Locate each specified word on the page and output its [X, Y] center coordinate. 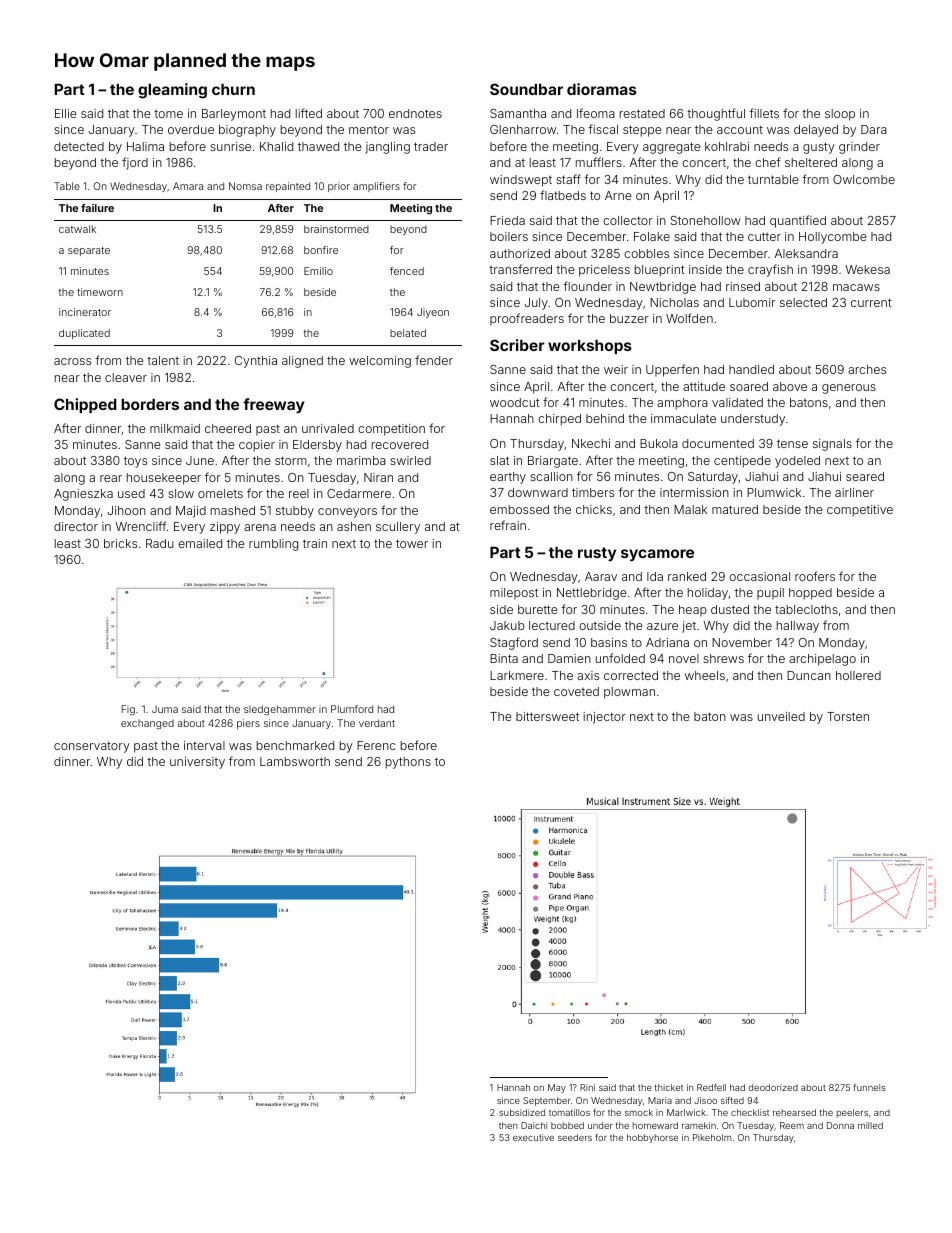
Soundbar [526, 89]
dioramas [602, 89]
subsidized [522, 1112]
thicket [669, 1087]
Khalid [276, 146]
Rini [587, 1087]
